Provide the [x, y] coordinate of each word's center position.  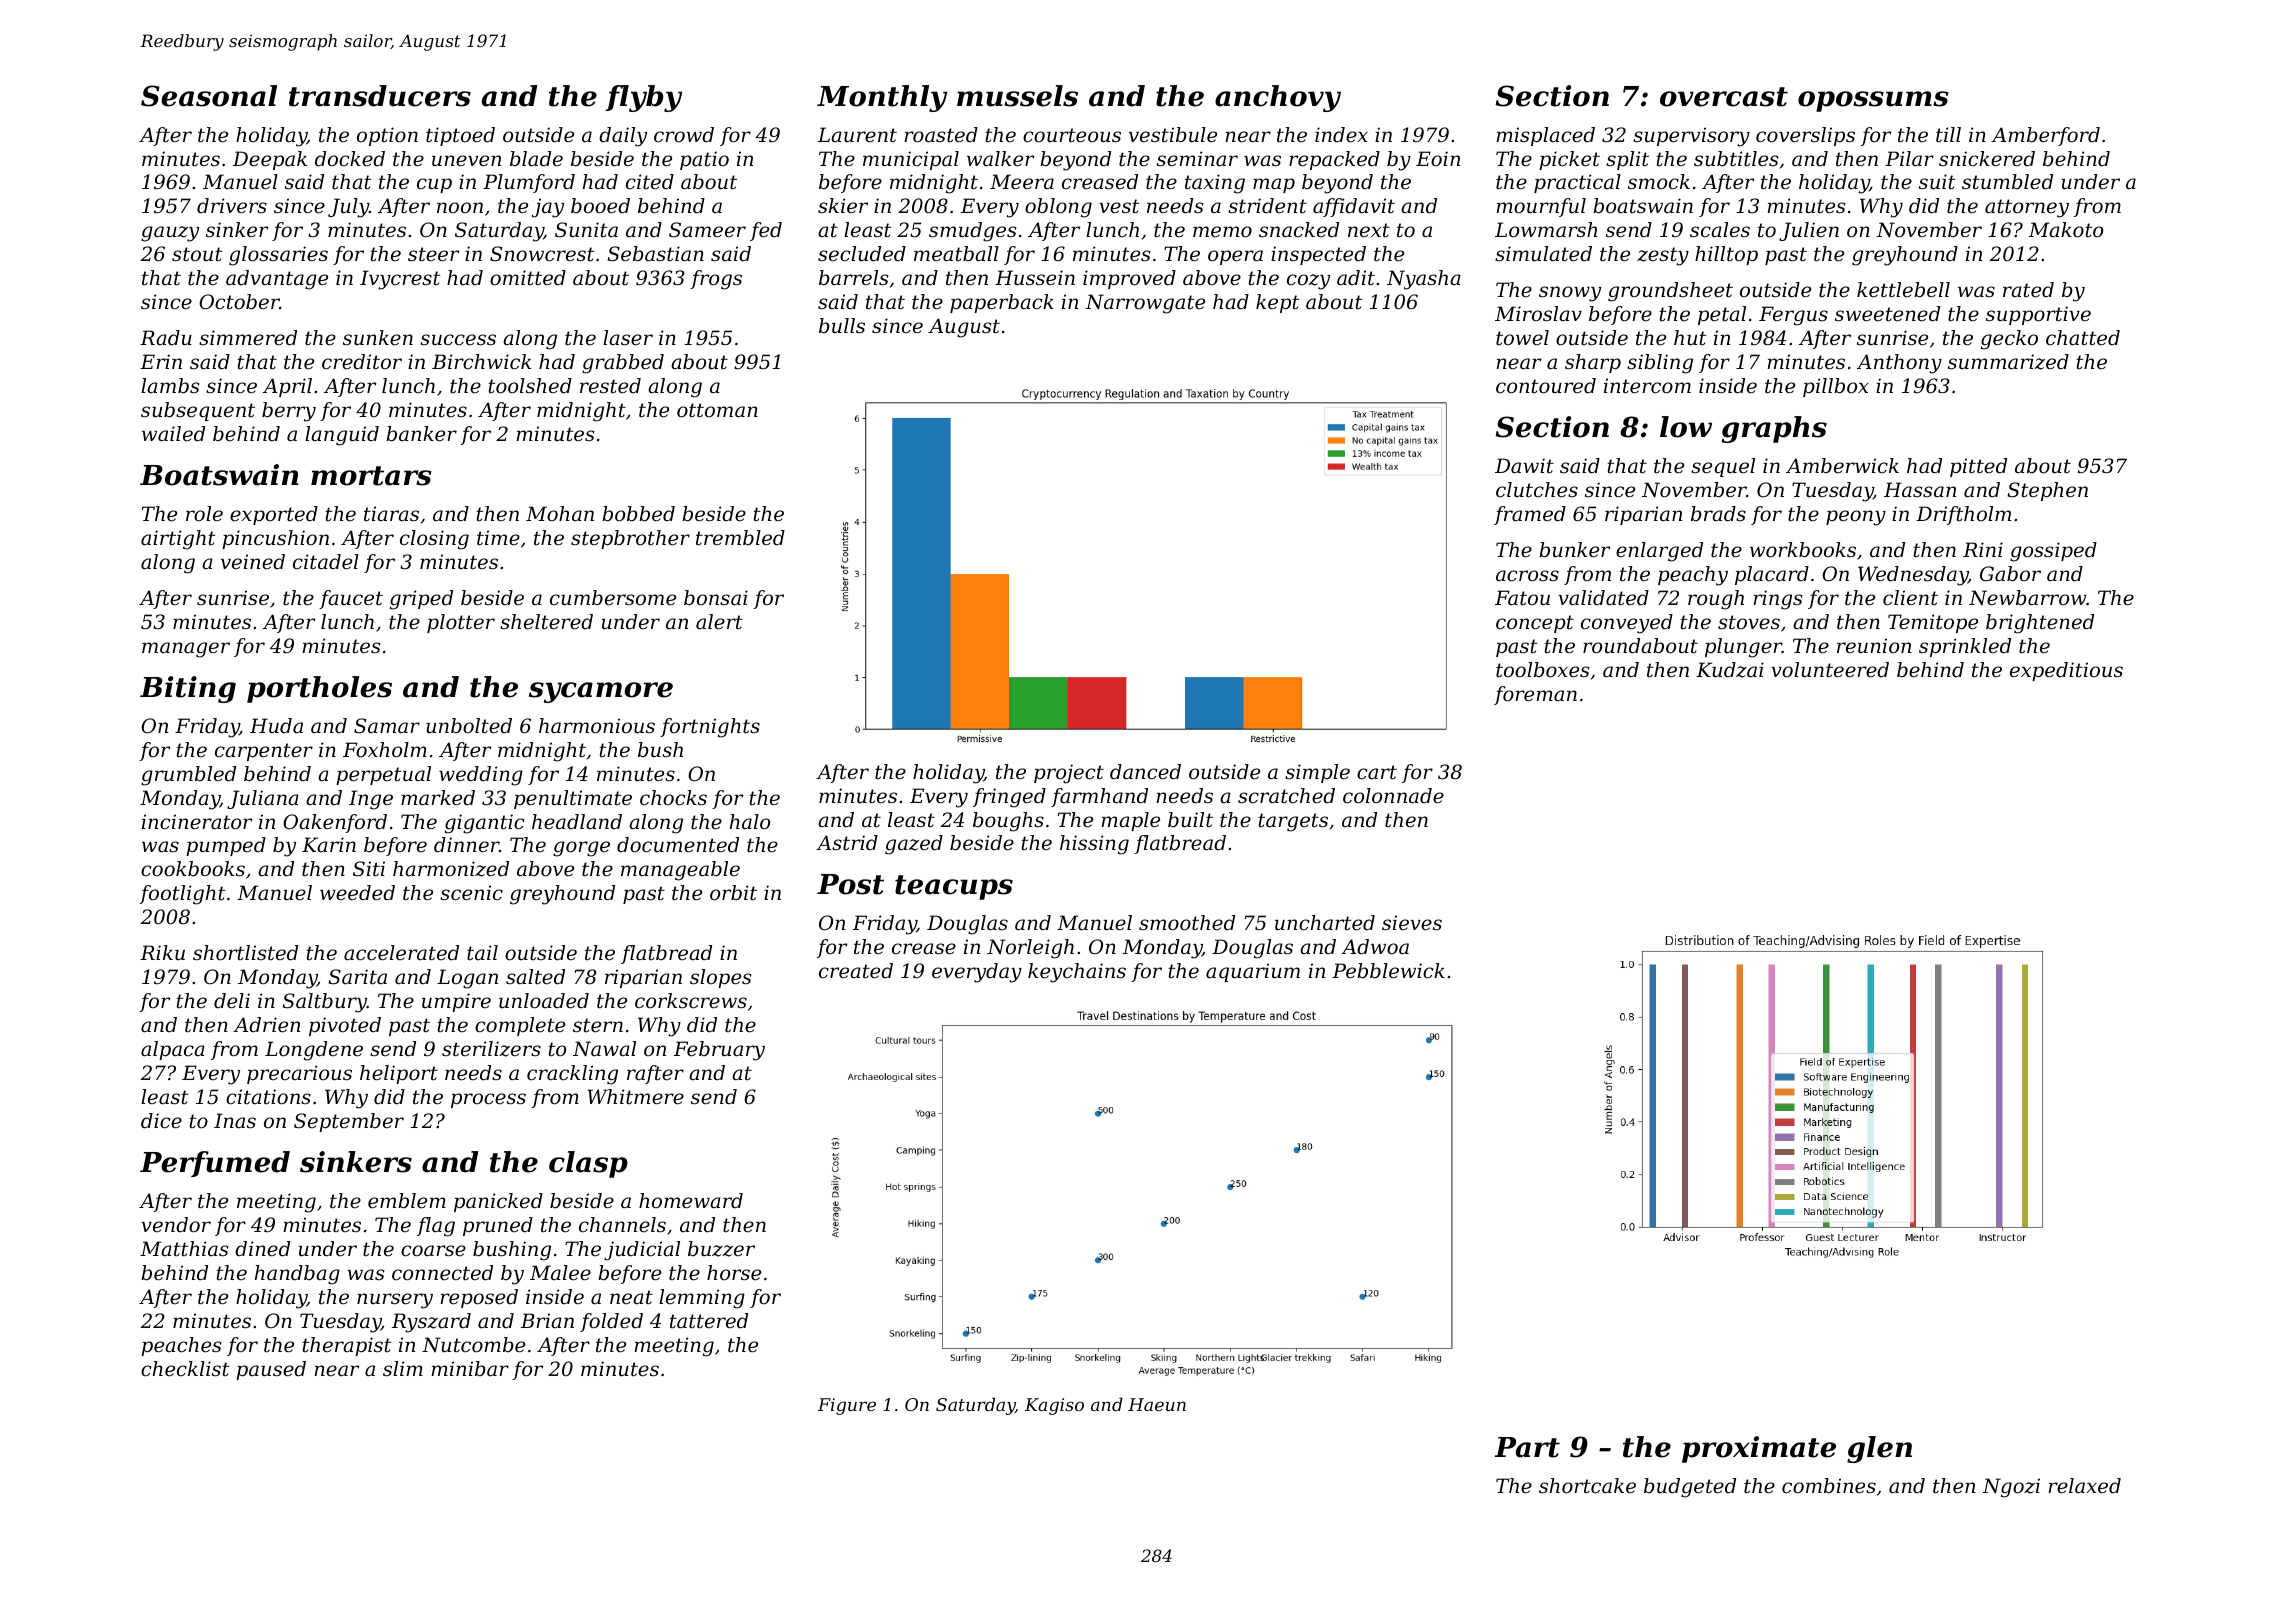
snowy [1570, 294]
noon [460, 207]
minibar [470, 1368]
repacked [1334, 160]
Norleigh [1030, 949]
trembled [740, 538]
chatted [2083, 338]
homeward [691, 1201]
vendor [176, 1225]
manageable [680, 871]
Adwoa [1375, 947]
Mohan [560, 514]
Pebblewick [1388, 971]
